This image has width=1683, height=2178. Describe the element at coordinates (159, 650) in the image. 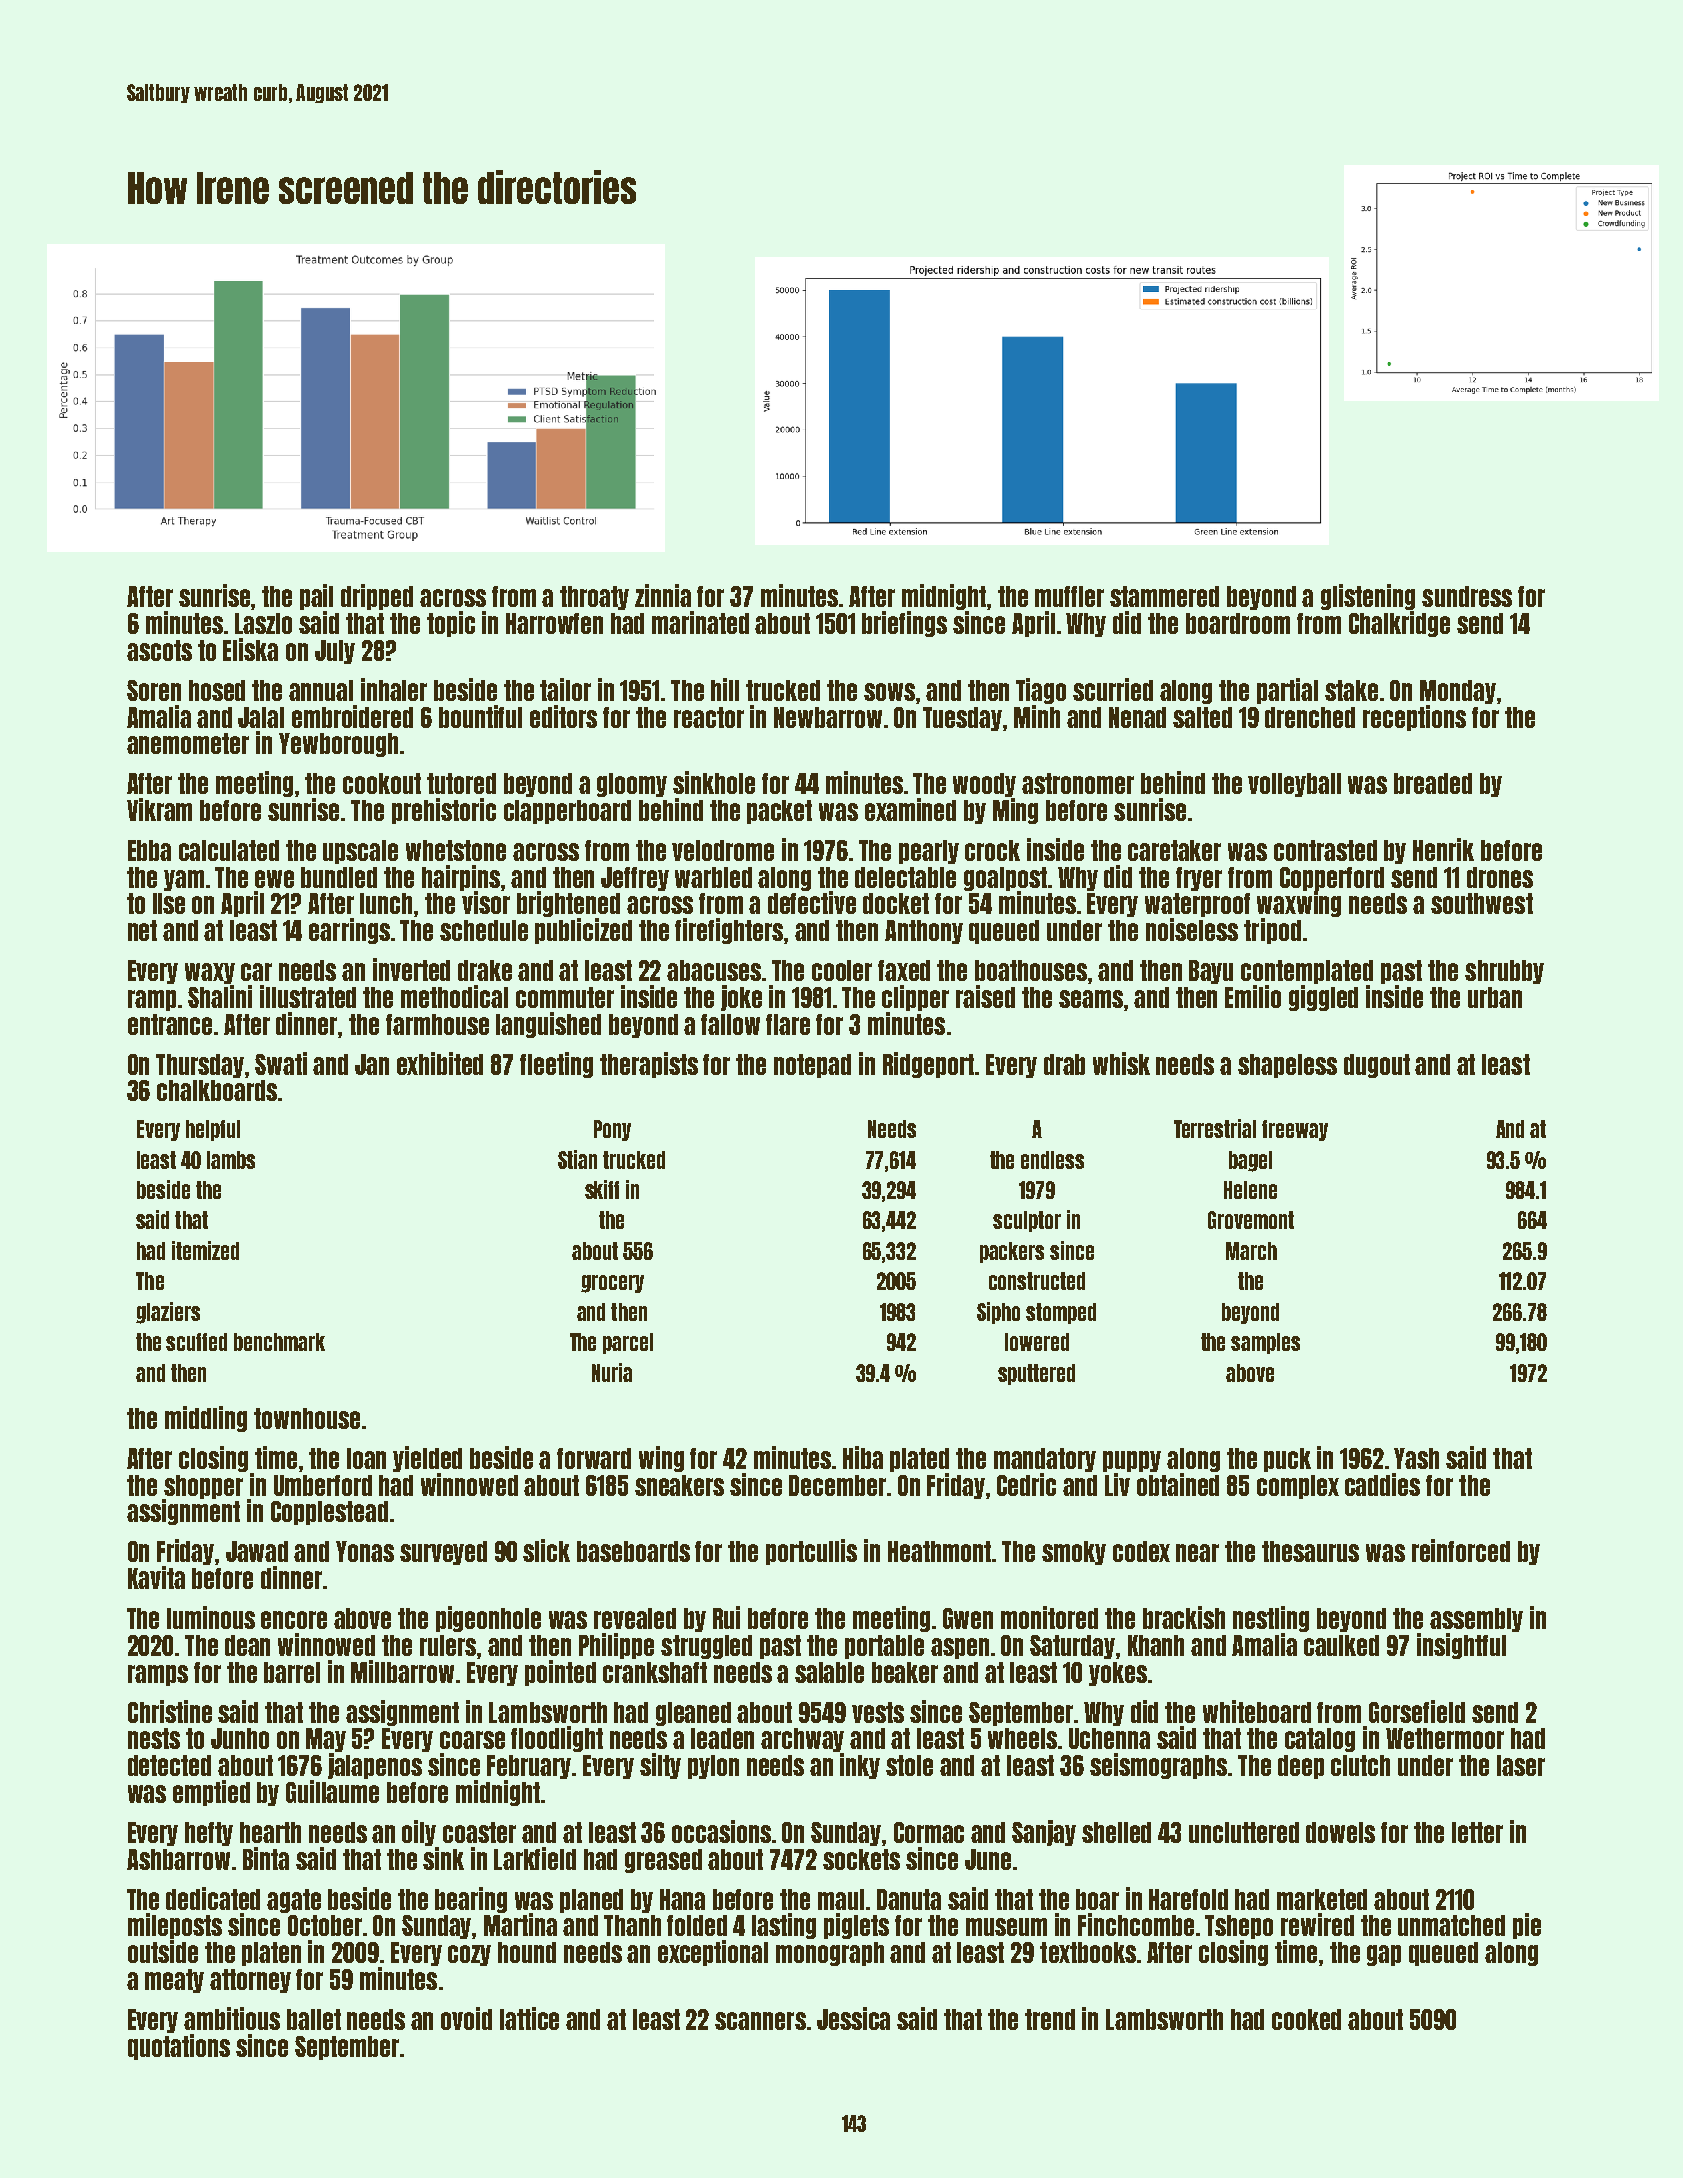

I see `ascots` at that location.
